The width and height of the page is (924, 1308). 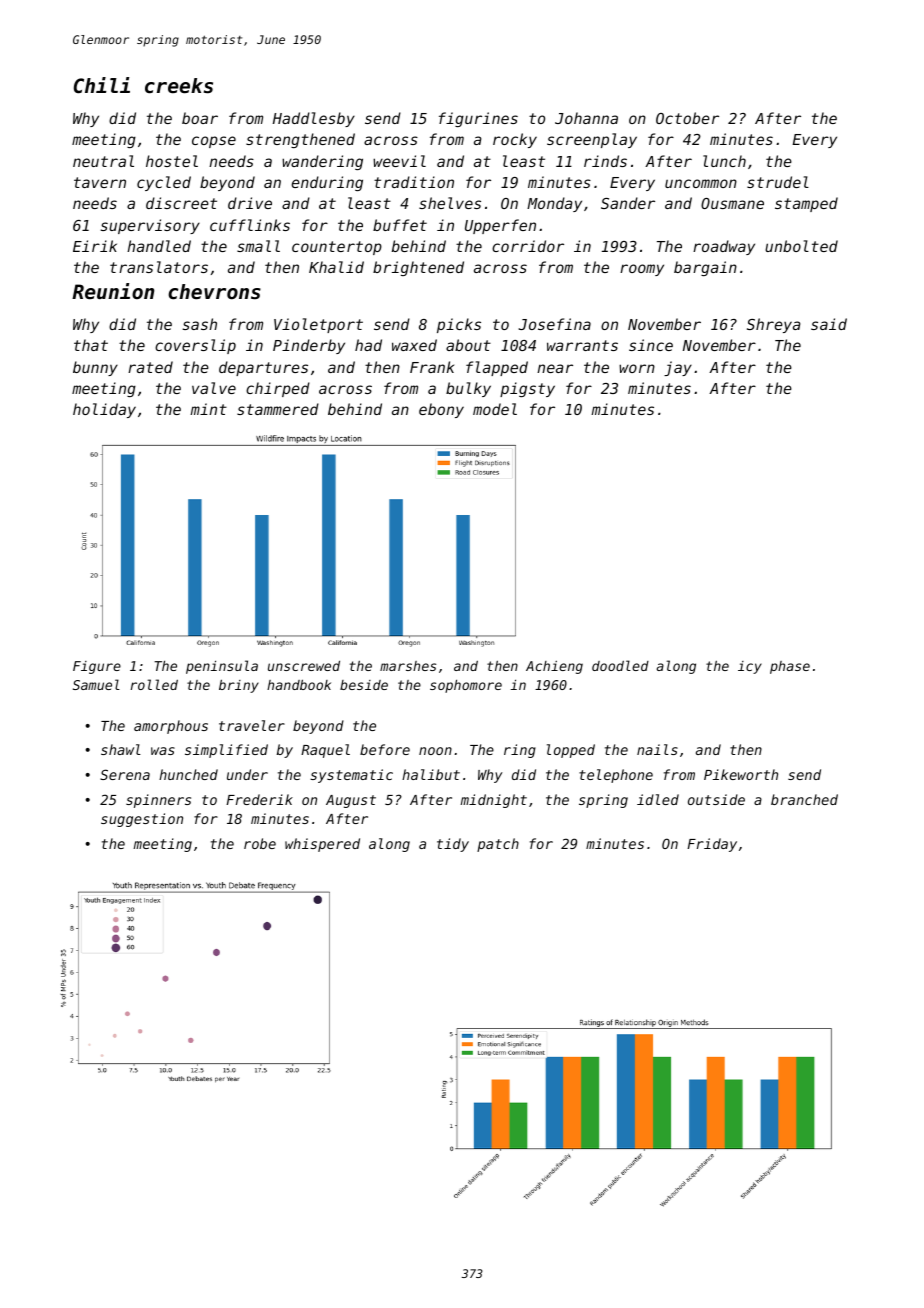 I want to click on unbolted, so click(x=801, y=246).
